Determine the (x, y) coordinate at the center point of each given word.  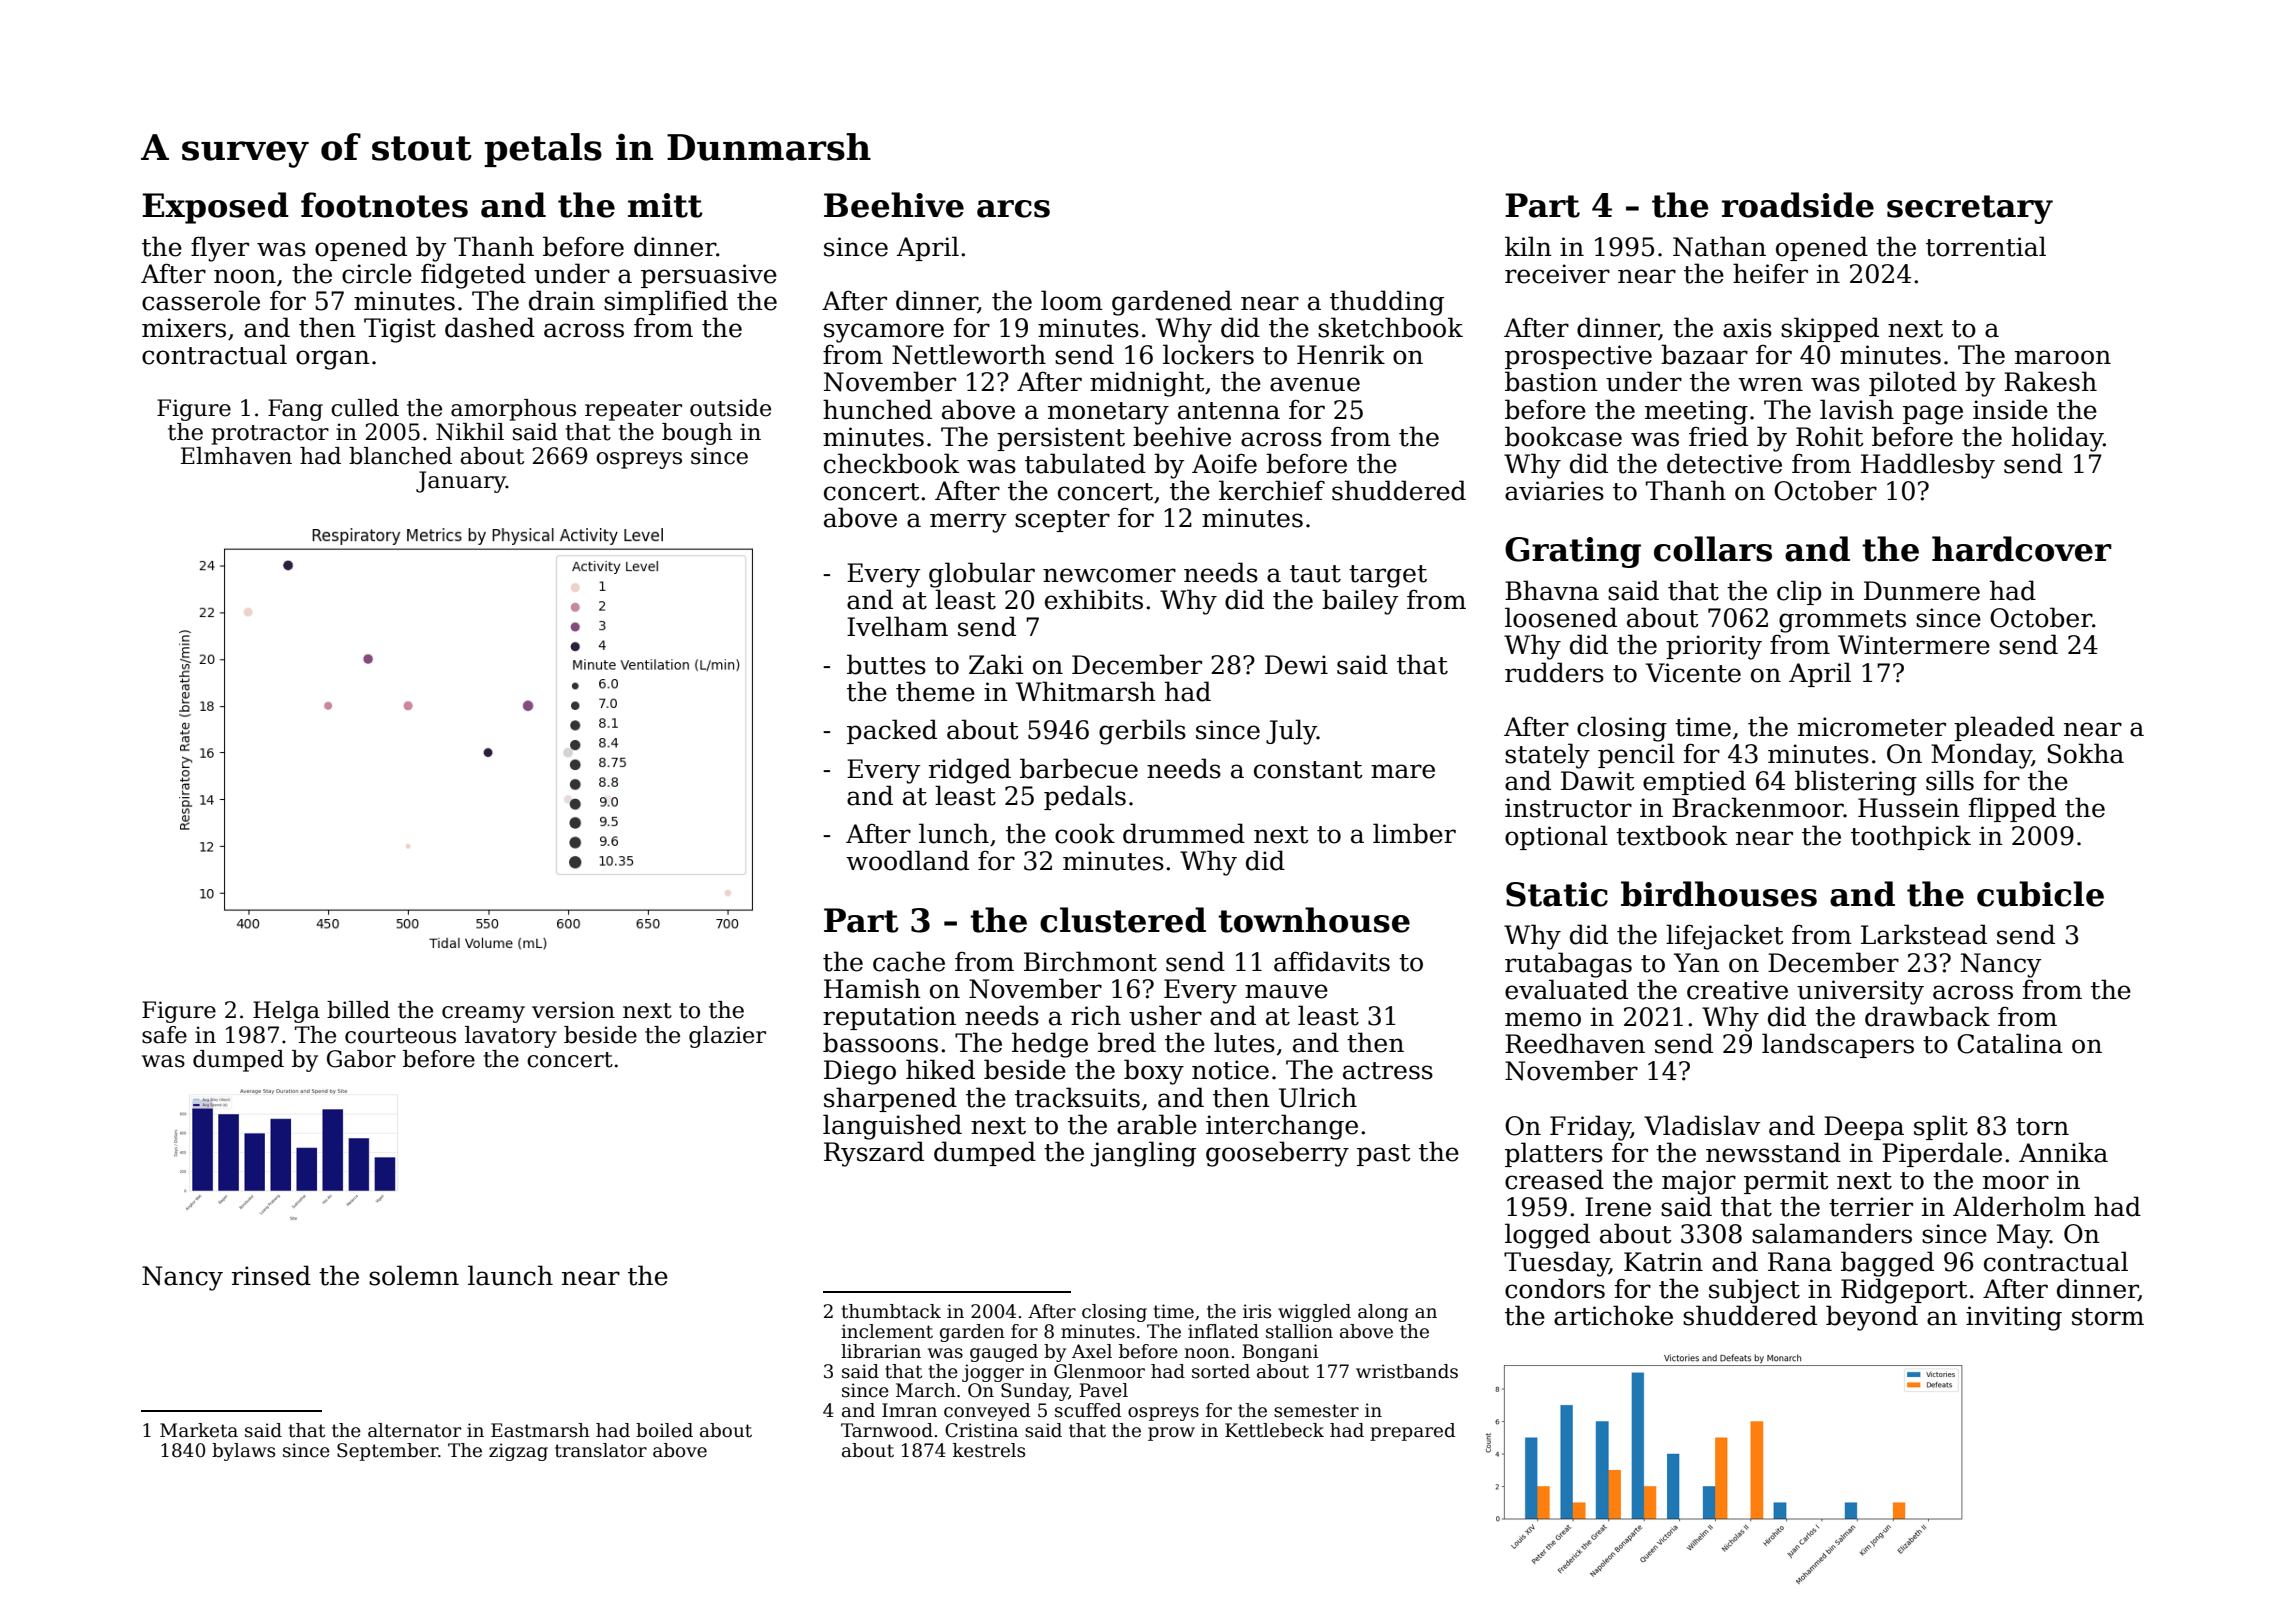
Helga (286, 1012)
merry (968, 523)
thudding (1387, 303)
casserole (201, 300)
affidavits (1332, 961)
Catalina (2010, 1043)
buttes (886, 664)
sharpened (890, 1099)
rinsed (271, 1275)
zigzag (518, 1452)
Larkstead (1924, 934)
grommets (1842, 621)
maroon (2063, 357)
